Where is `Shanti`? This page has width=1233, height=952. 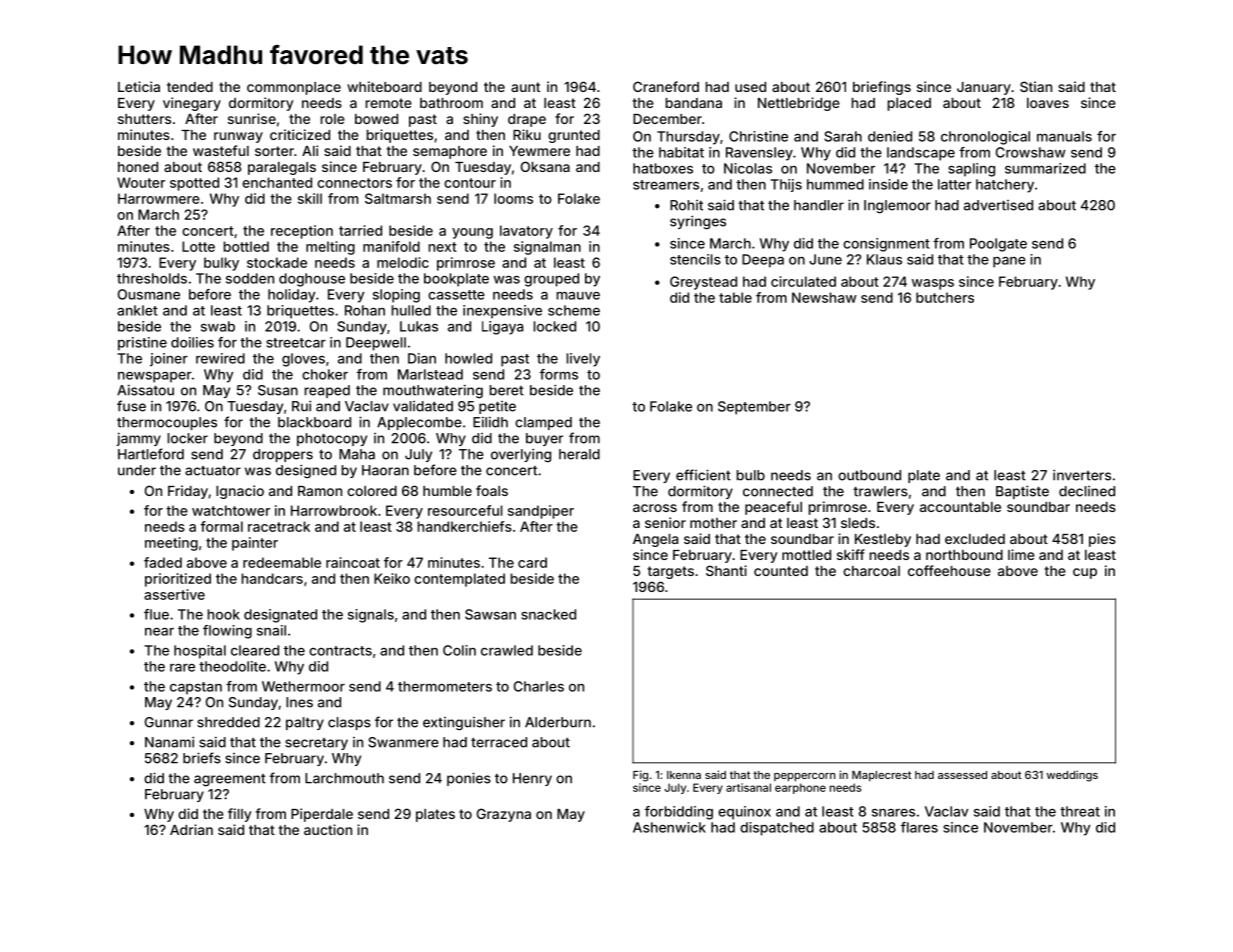
Shanti is located at coordinates (726, 570).
